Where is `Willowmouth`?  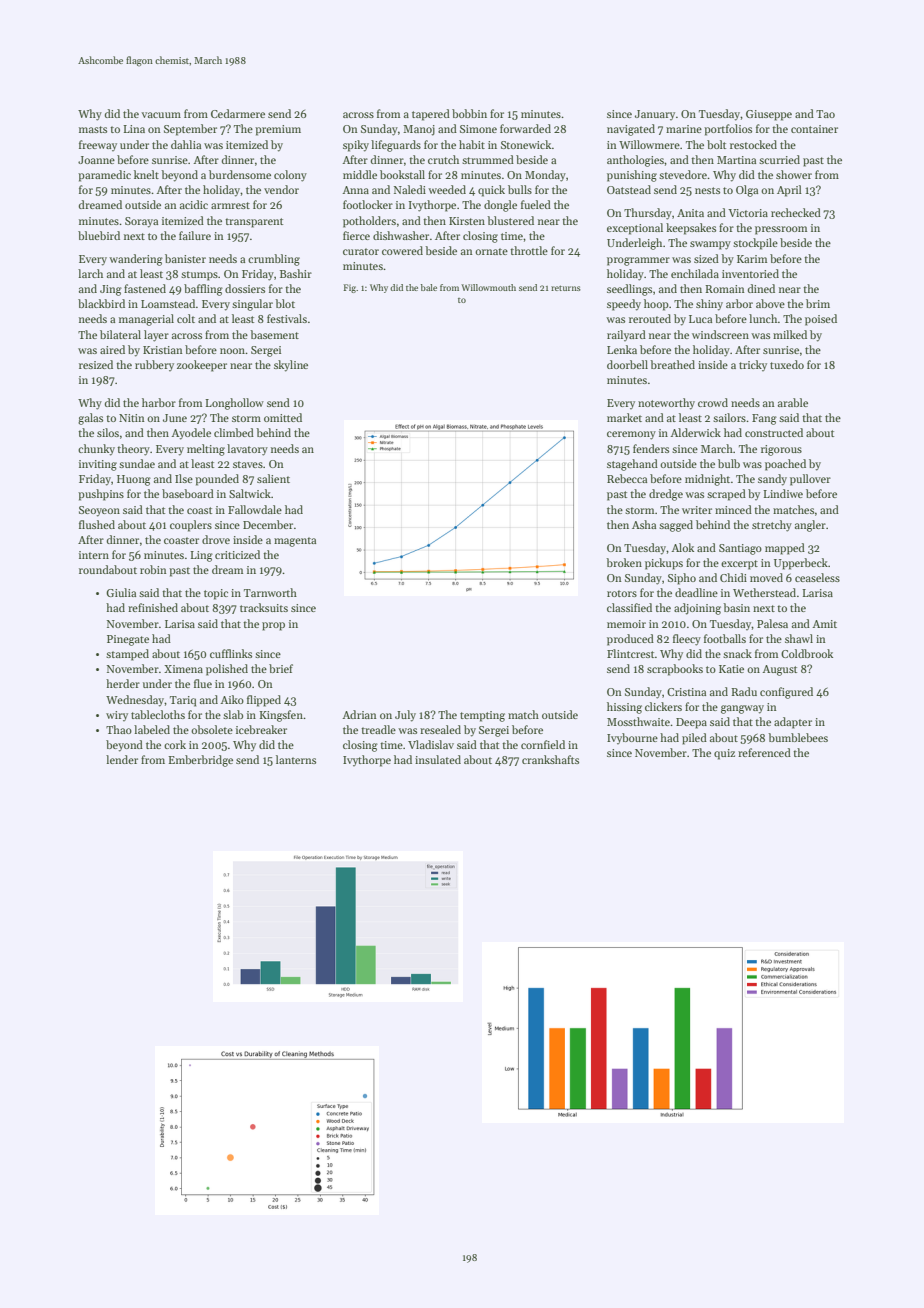 Willowmouth is located at coordinates (488, 287).
